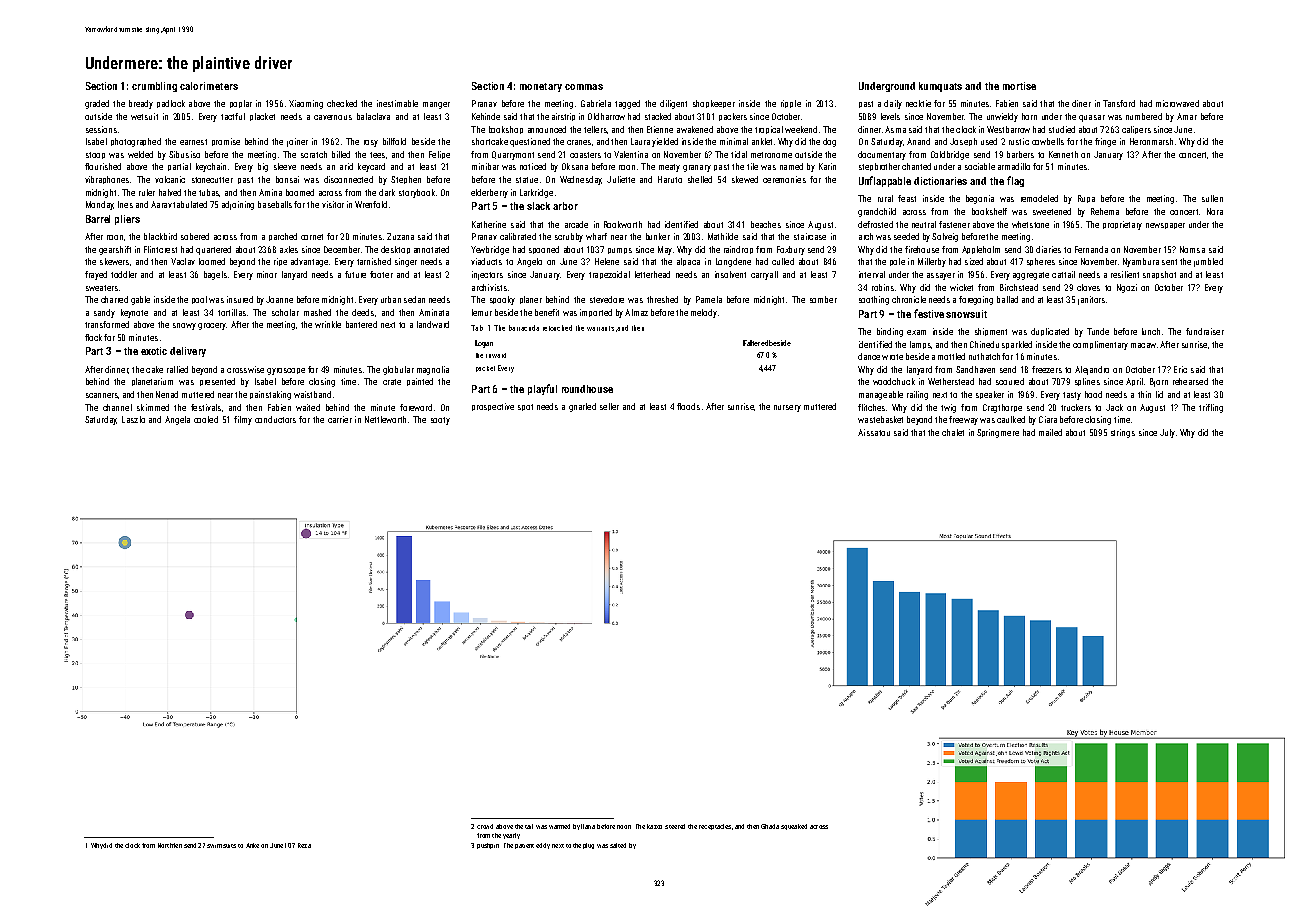 The width and height of the screenshot is (1308, 924). What do you see at coordinates (243, 420) in the screenshot?
I see `filmy` at bounding box center [243, 420].
